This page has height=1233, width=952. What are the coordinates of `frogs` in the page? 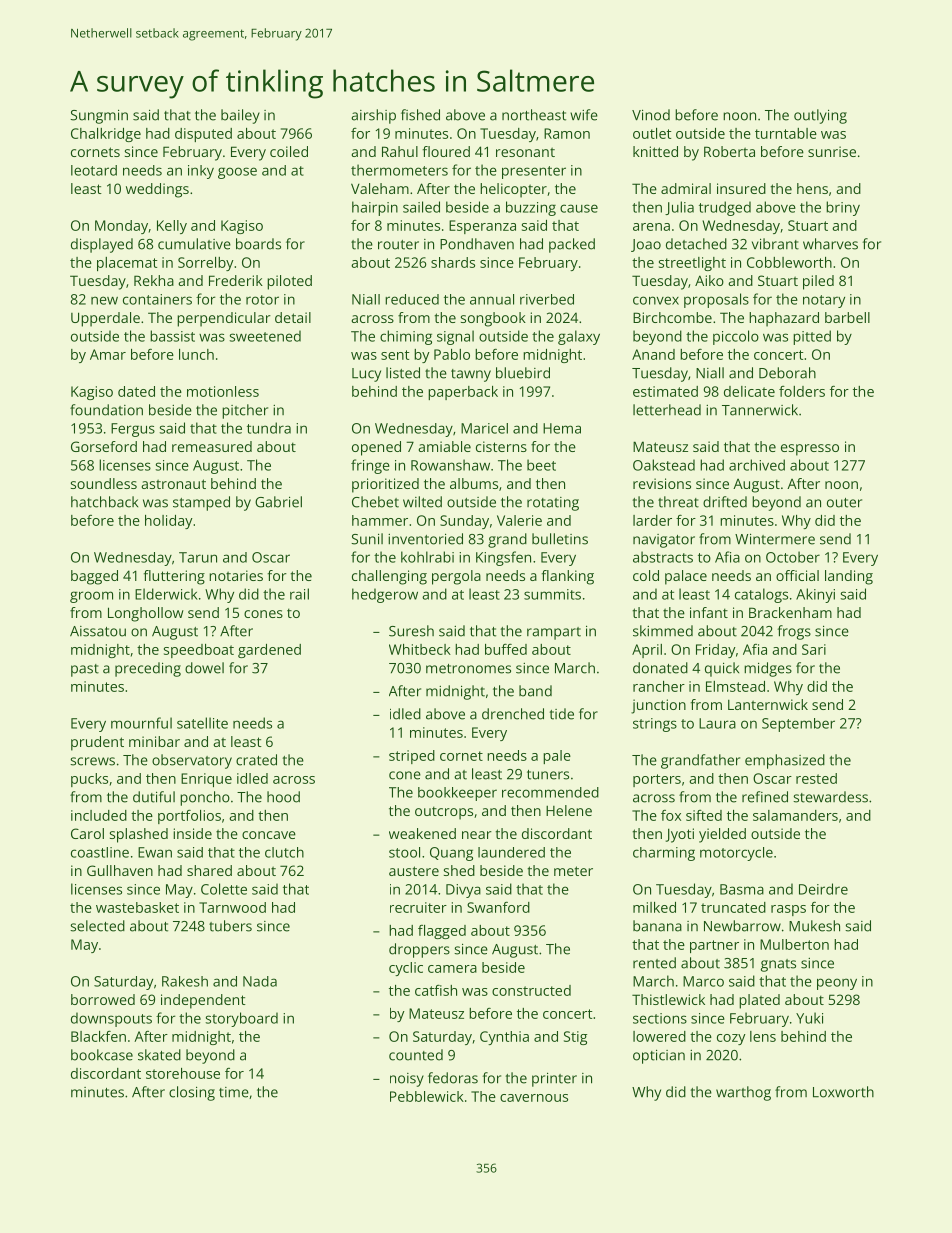 It's located at (794, 632).
